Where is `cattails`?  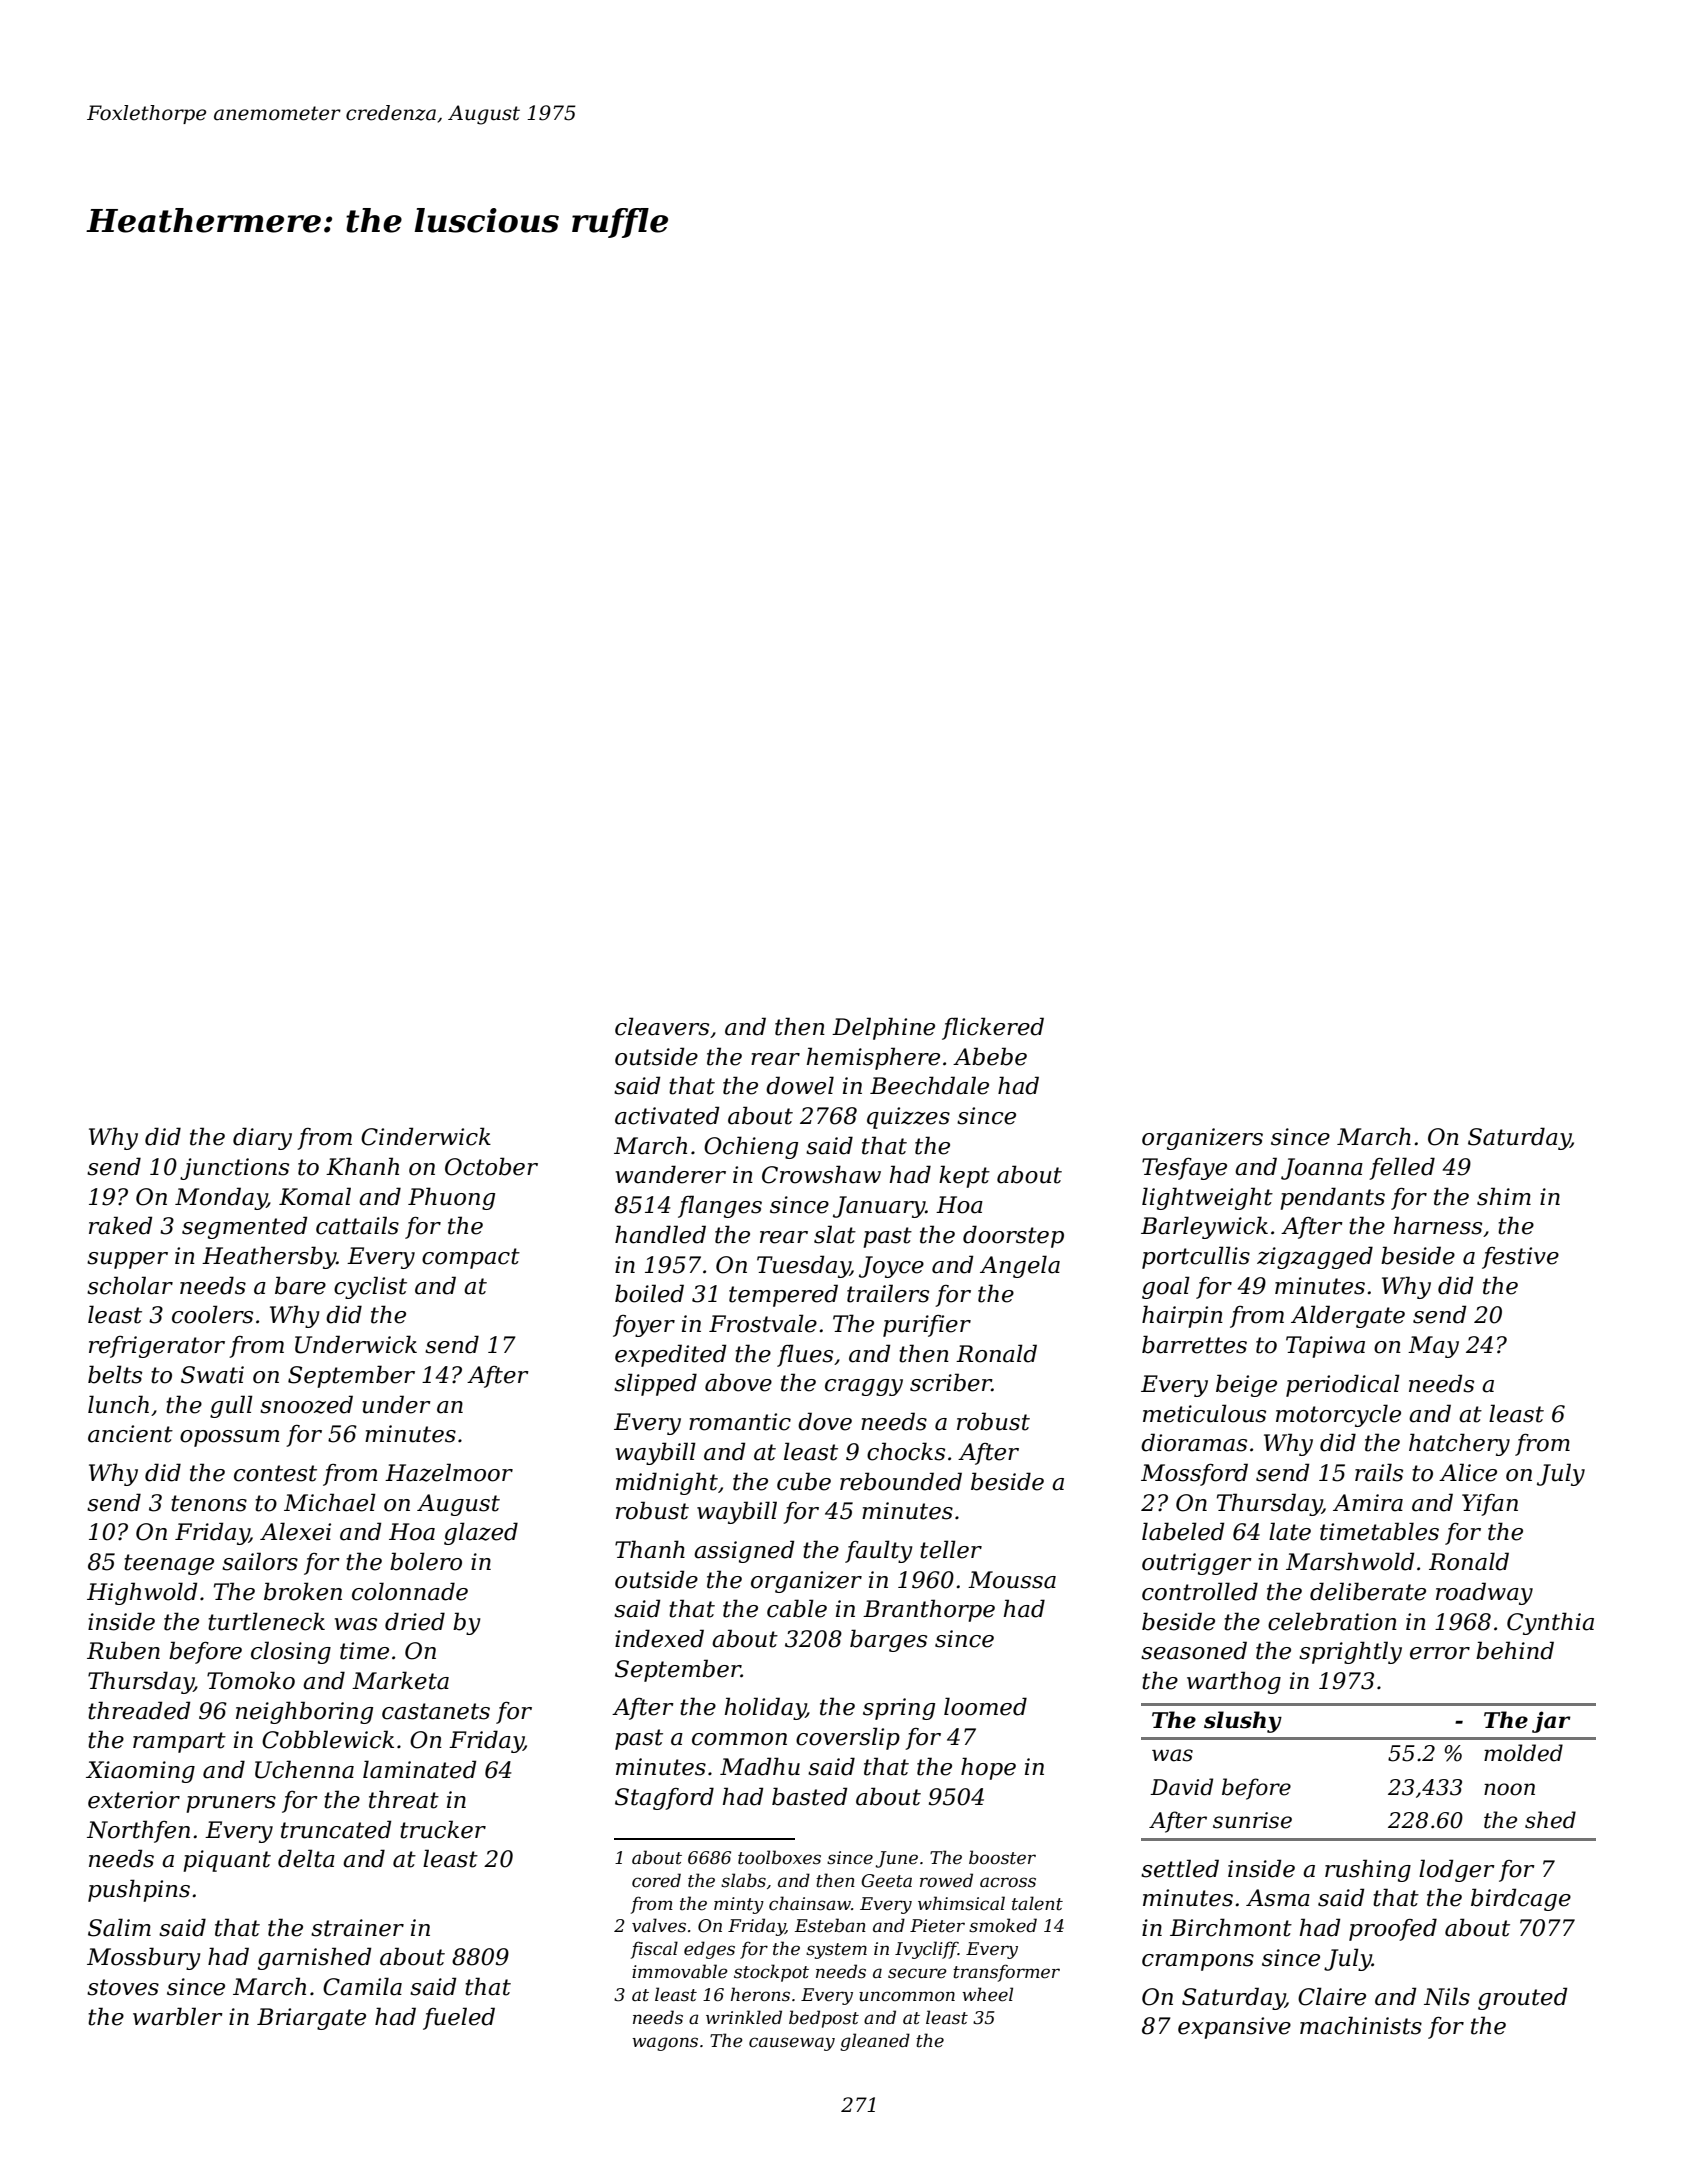
cattails is located at coordinates (357, 1225).
